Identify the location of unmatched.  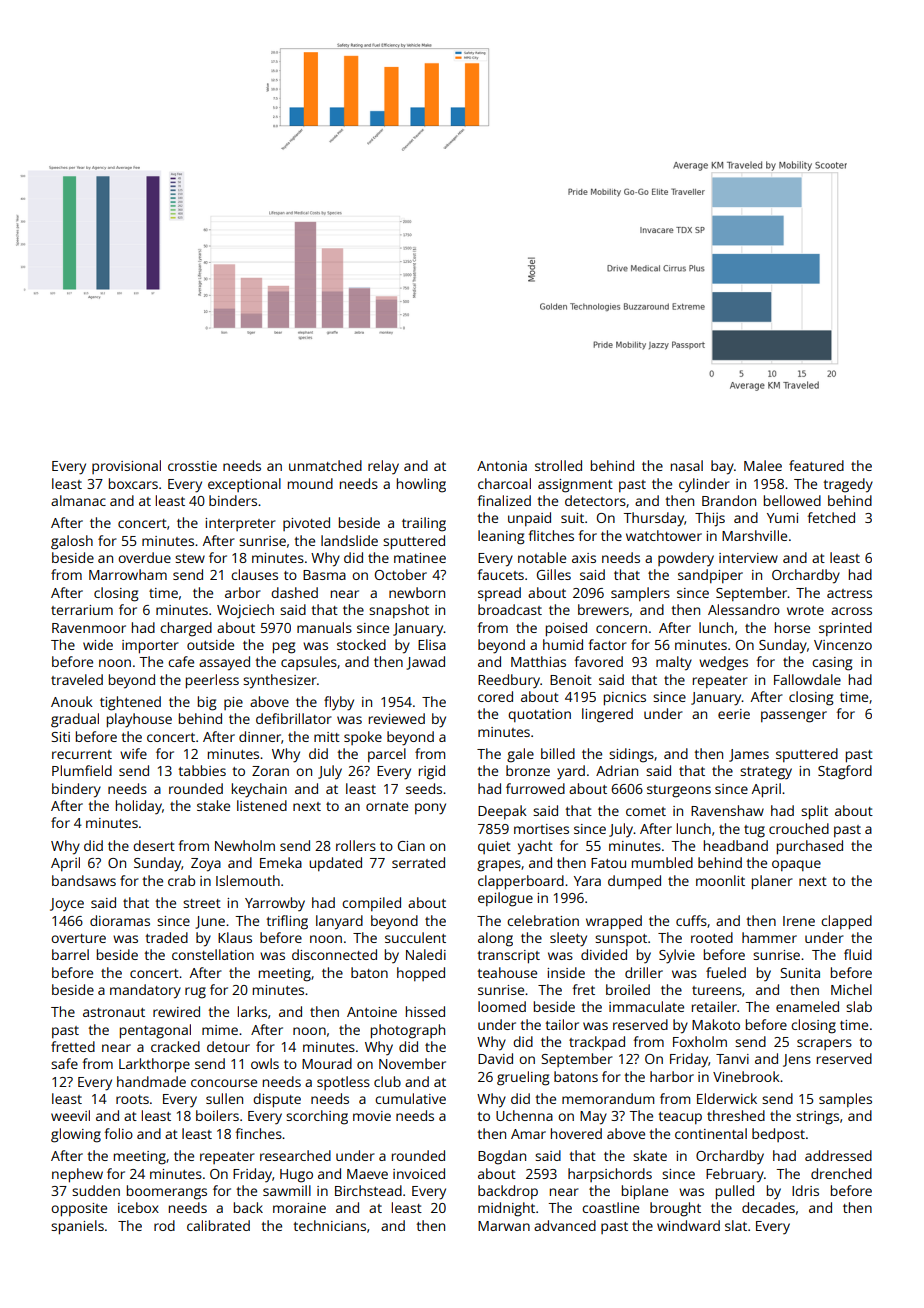
(325, 465).
